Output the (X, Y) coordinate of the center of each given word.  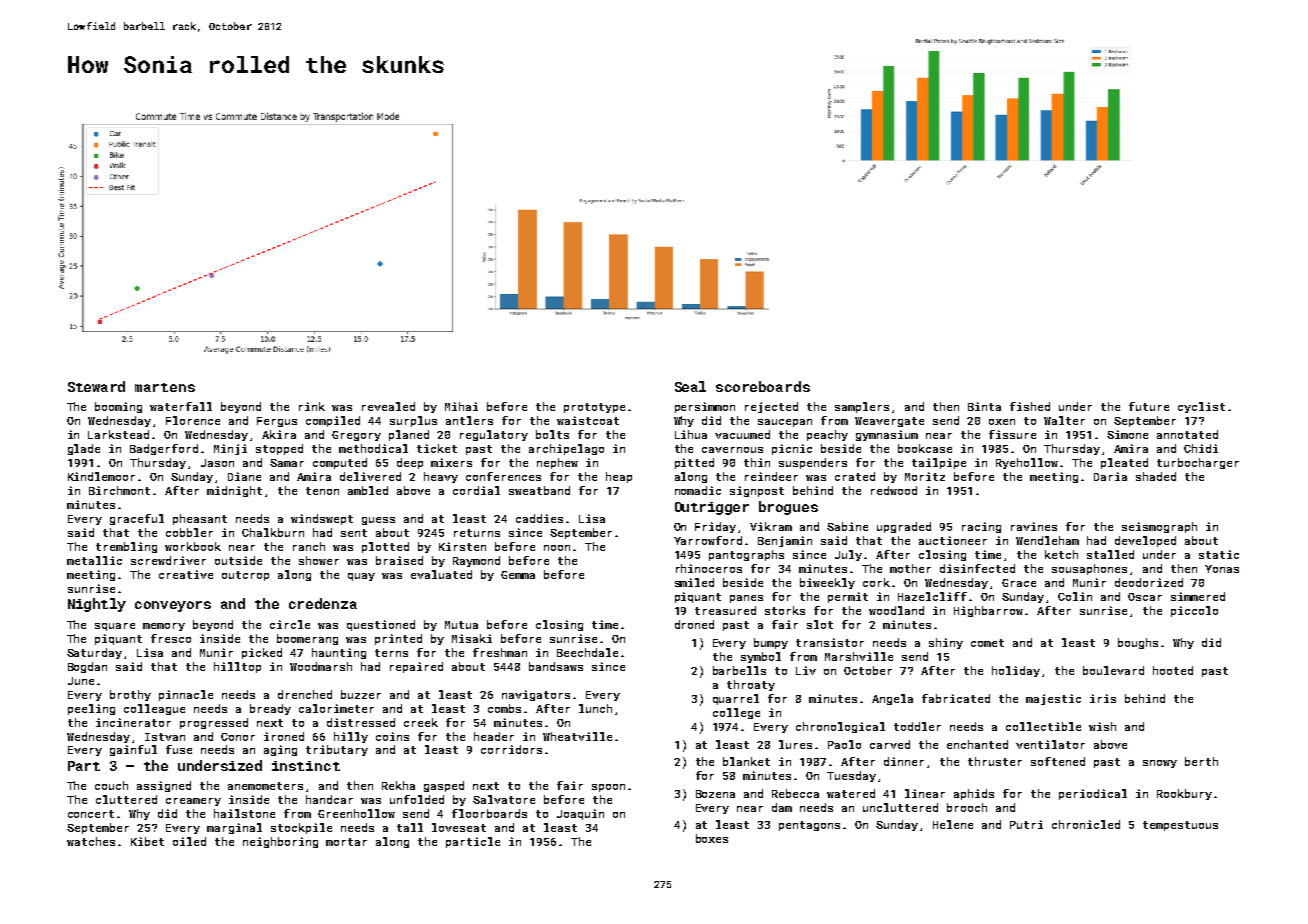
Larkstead (118, 434)
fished (1030, 406)
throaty (751, 685)
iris (1103, 698)
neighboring (280, 842)
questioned (381, 625)
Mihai (461, 406)
